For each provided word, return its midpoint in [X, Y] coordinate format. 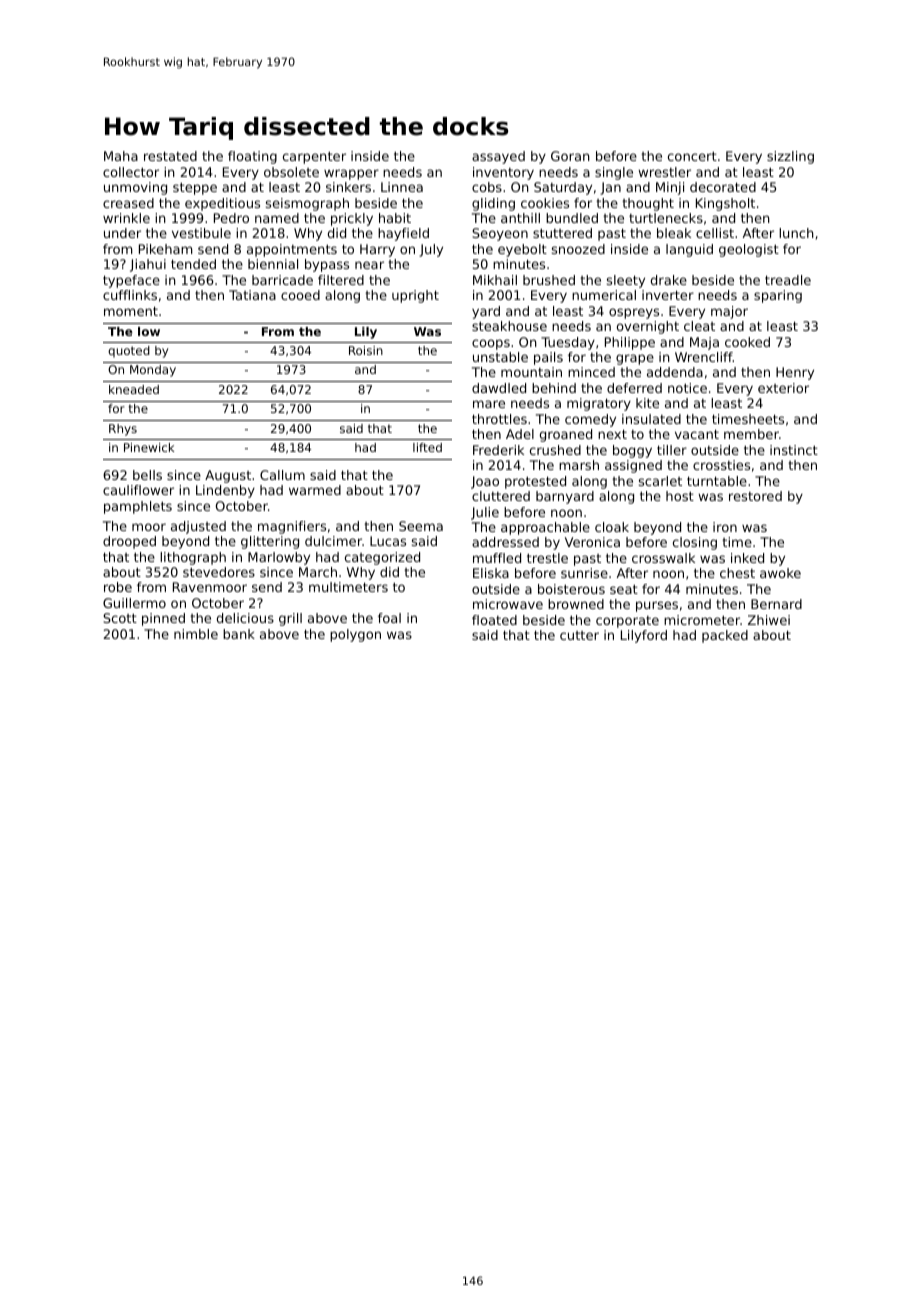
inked [747, 558]
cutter [579, 635]
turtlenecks [666, 218]
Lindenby [225, 491]
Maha [121, 156]
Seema [421, 526]
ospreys [634, 313]
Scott [120, 618]
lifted [427, 447]
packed [725, 636]
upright [415, 296]
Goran [570, 156]
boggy [632, 451]
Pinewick [149, 447]
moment [131, 311]
